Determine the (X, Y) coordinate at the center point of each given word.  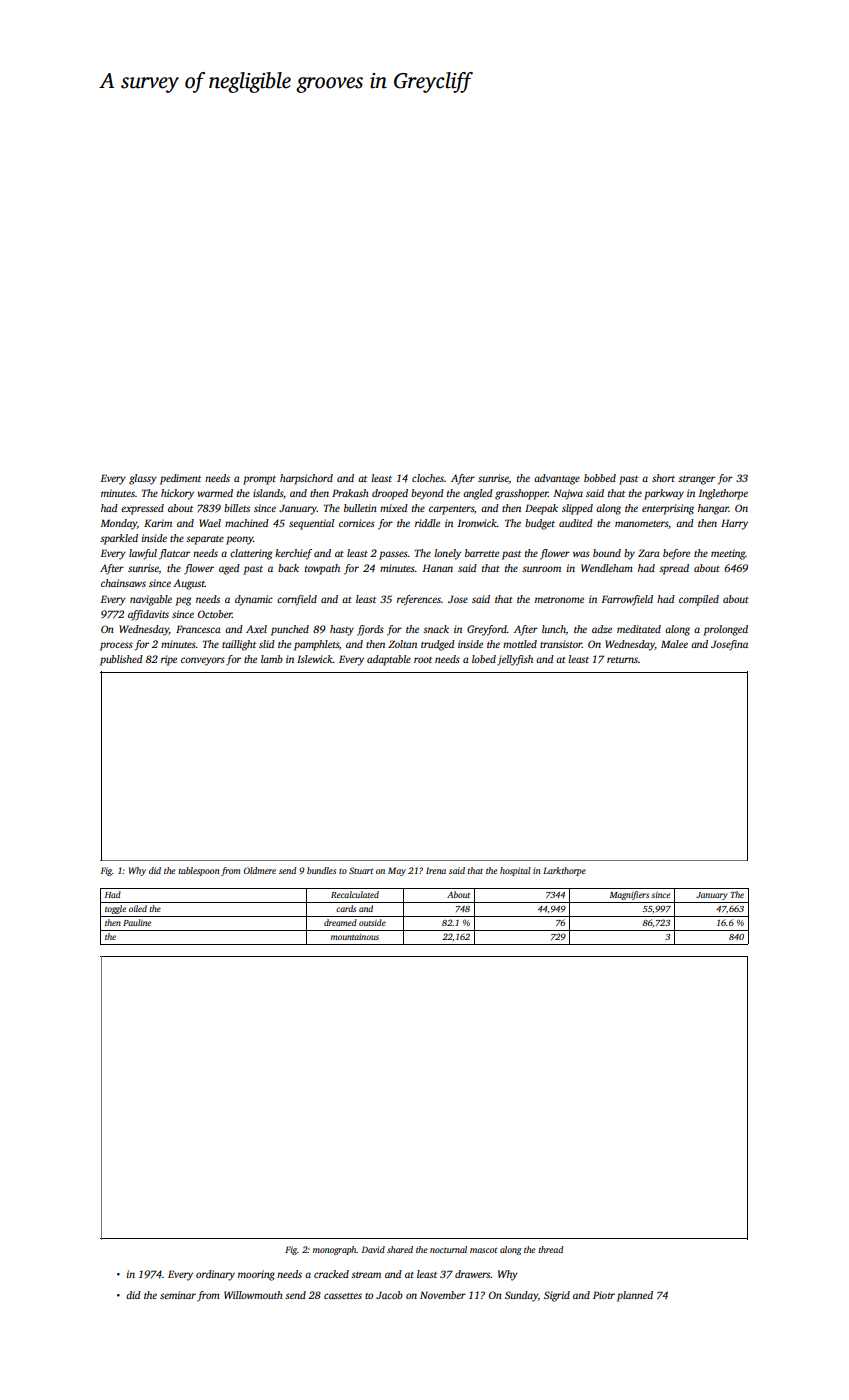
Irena (436, 870)
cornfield (297, 600)
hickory (177, 494)
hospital (515, 871)
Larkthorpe (564, 871)
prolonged (725, 630)
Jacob (389, 1295)
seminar (178, 1295)
